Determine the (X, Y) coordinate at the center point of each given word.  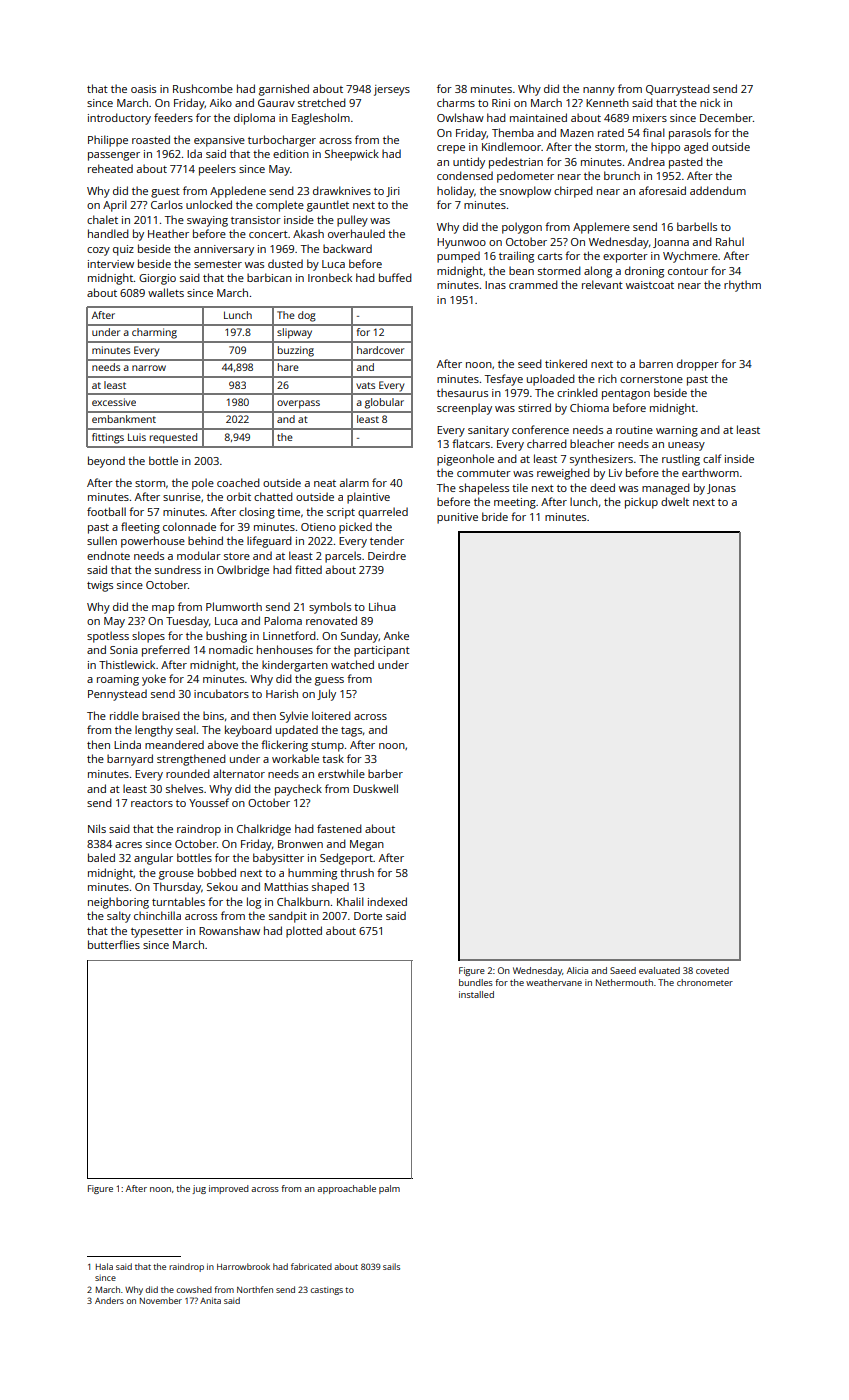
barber (385, 773)
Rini (501, 103)
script (341, 513)
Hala (104, 1266)
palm (389, 1189)
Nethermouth (624, 982)
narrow (149, 368)
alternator (239, 773)
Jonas (721, 489)
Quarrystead (678, 90)
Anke (396, 635)
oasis (143, 89)
